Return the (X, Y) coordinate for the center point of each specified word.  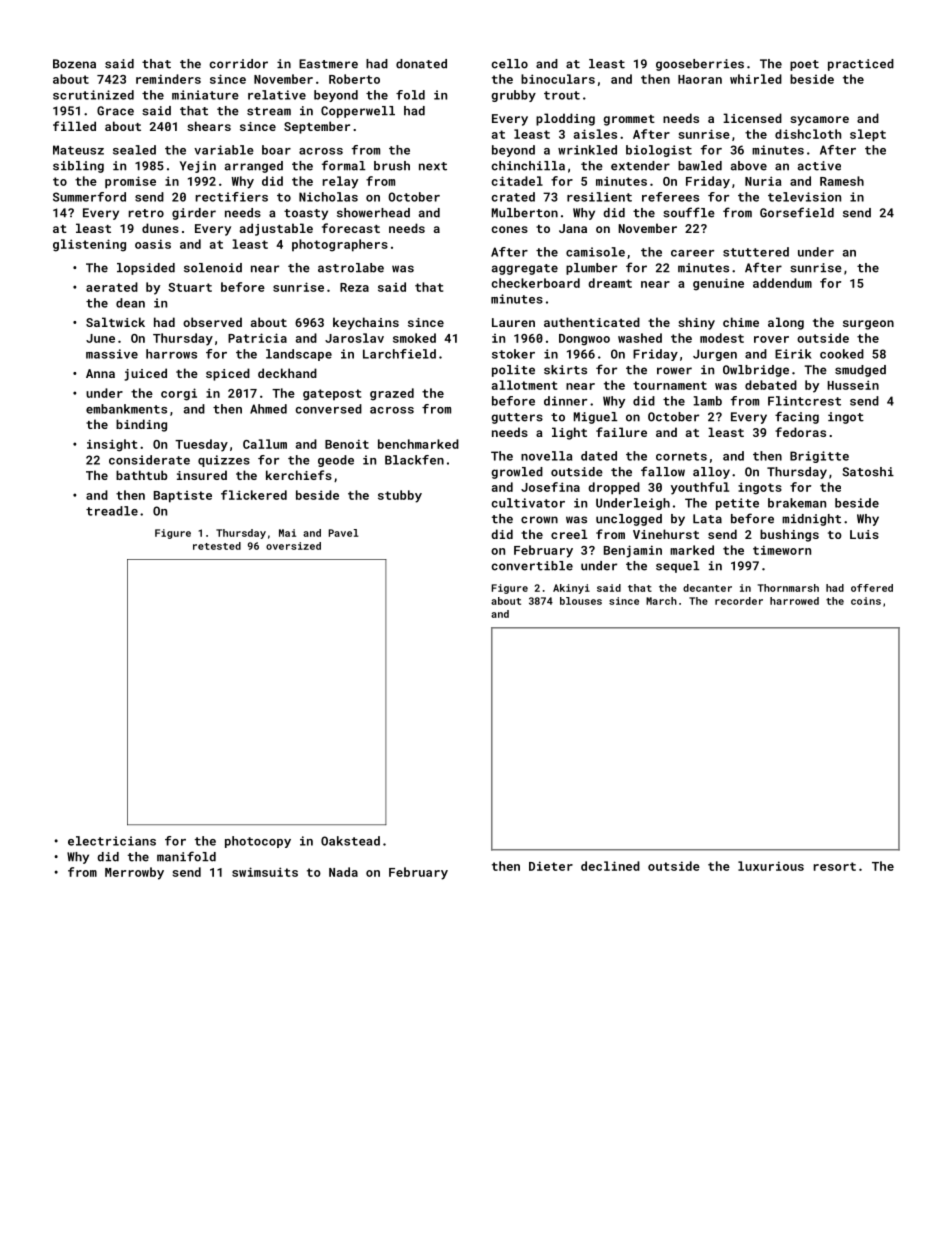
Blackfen (414, 460)
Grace (115, 111)
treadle (112, 511)
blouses (581, 601)
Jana (573, 228)
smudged (860, 371)
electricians (112, 841)
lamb (707, 401)
